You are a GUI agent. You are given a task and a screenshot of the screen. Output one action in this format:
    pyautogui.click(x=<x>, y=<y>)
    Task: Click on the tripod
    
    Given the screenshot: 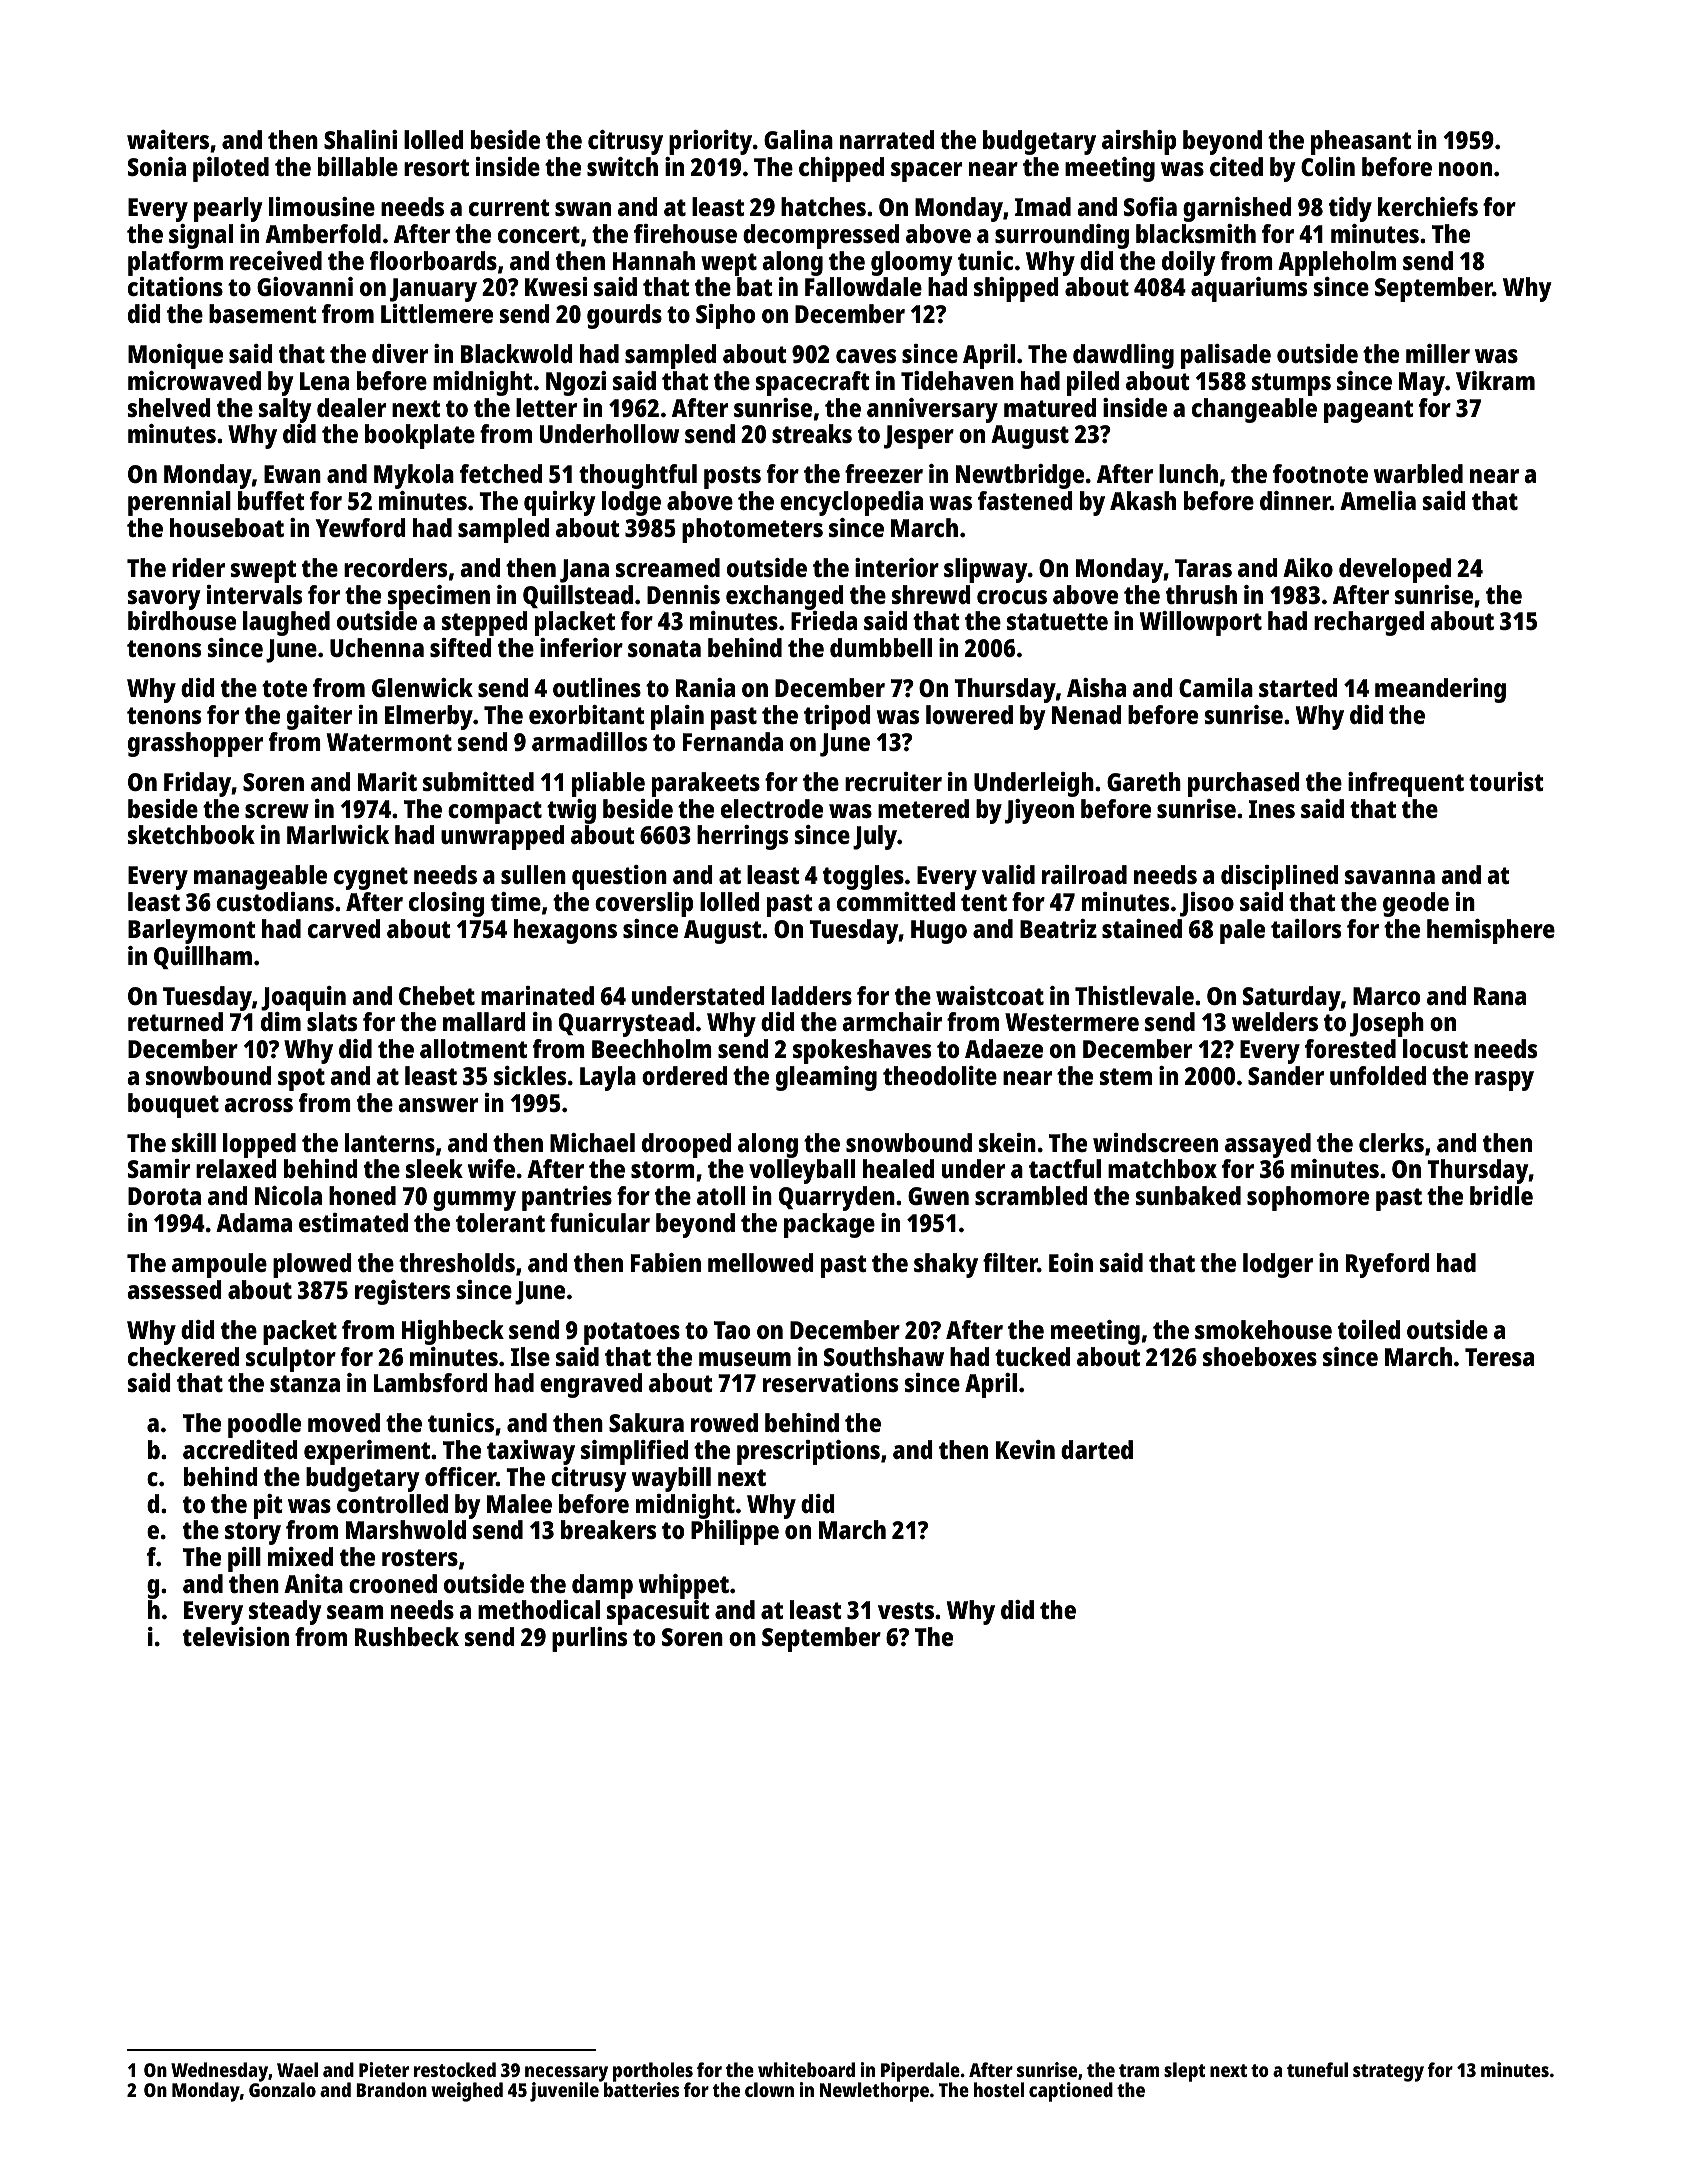 What is the action you would take?
    pyautogui.click(x=837, y=717)
